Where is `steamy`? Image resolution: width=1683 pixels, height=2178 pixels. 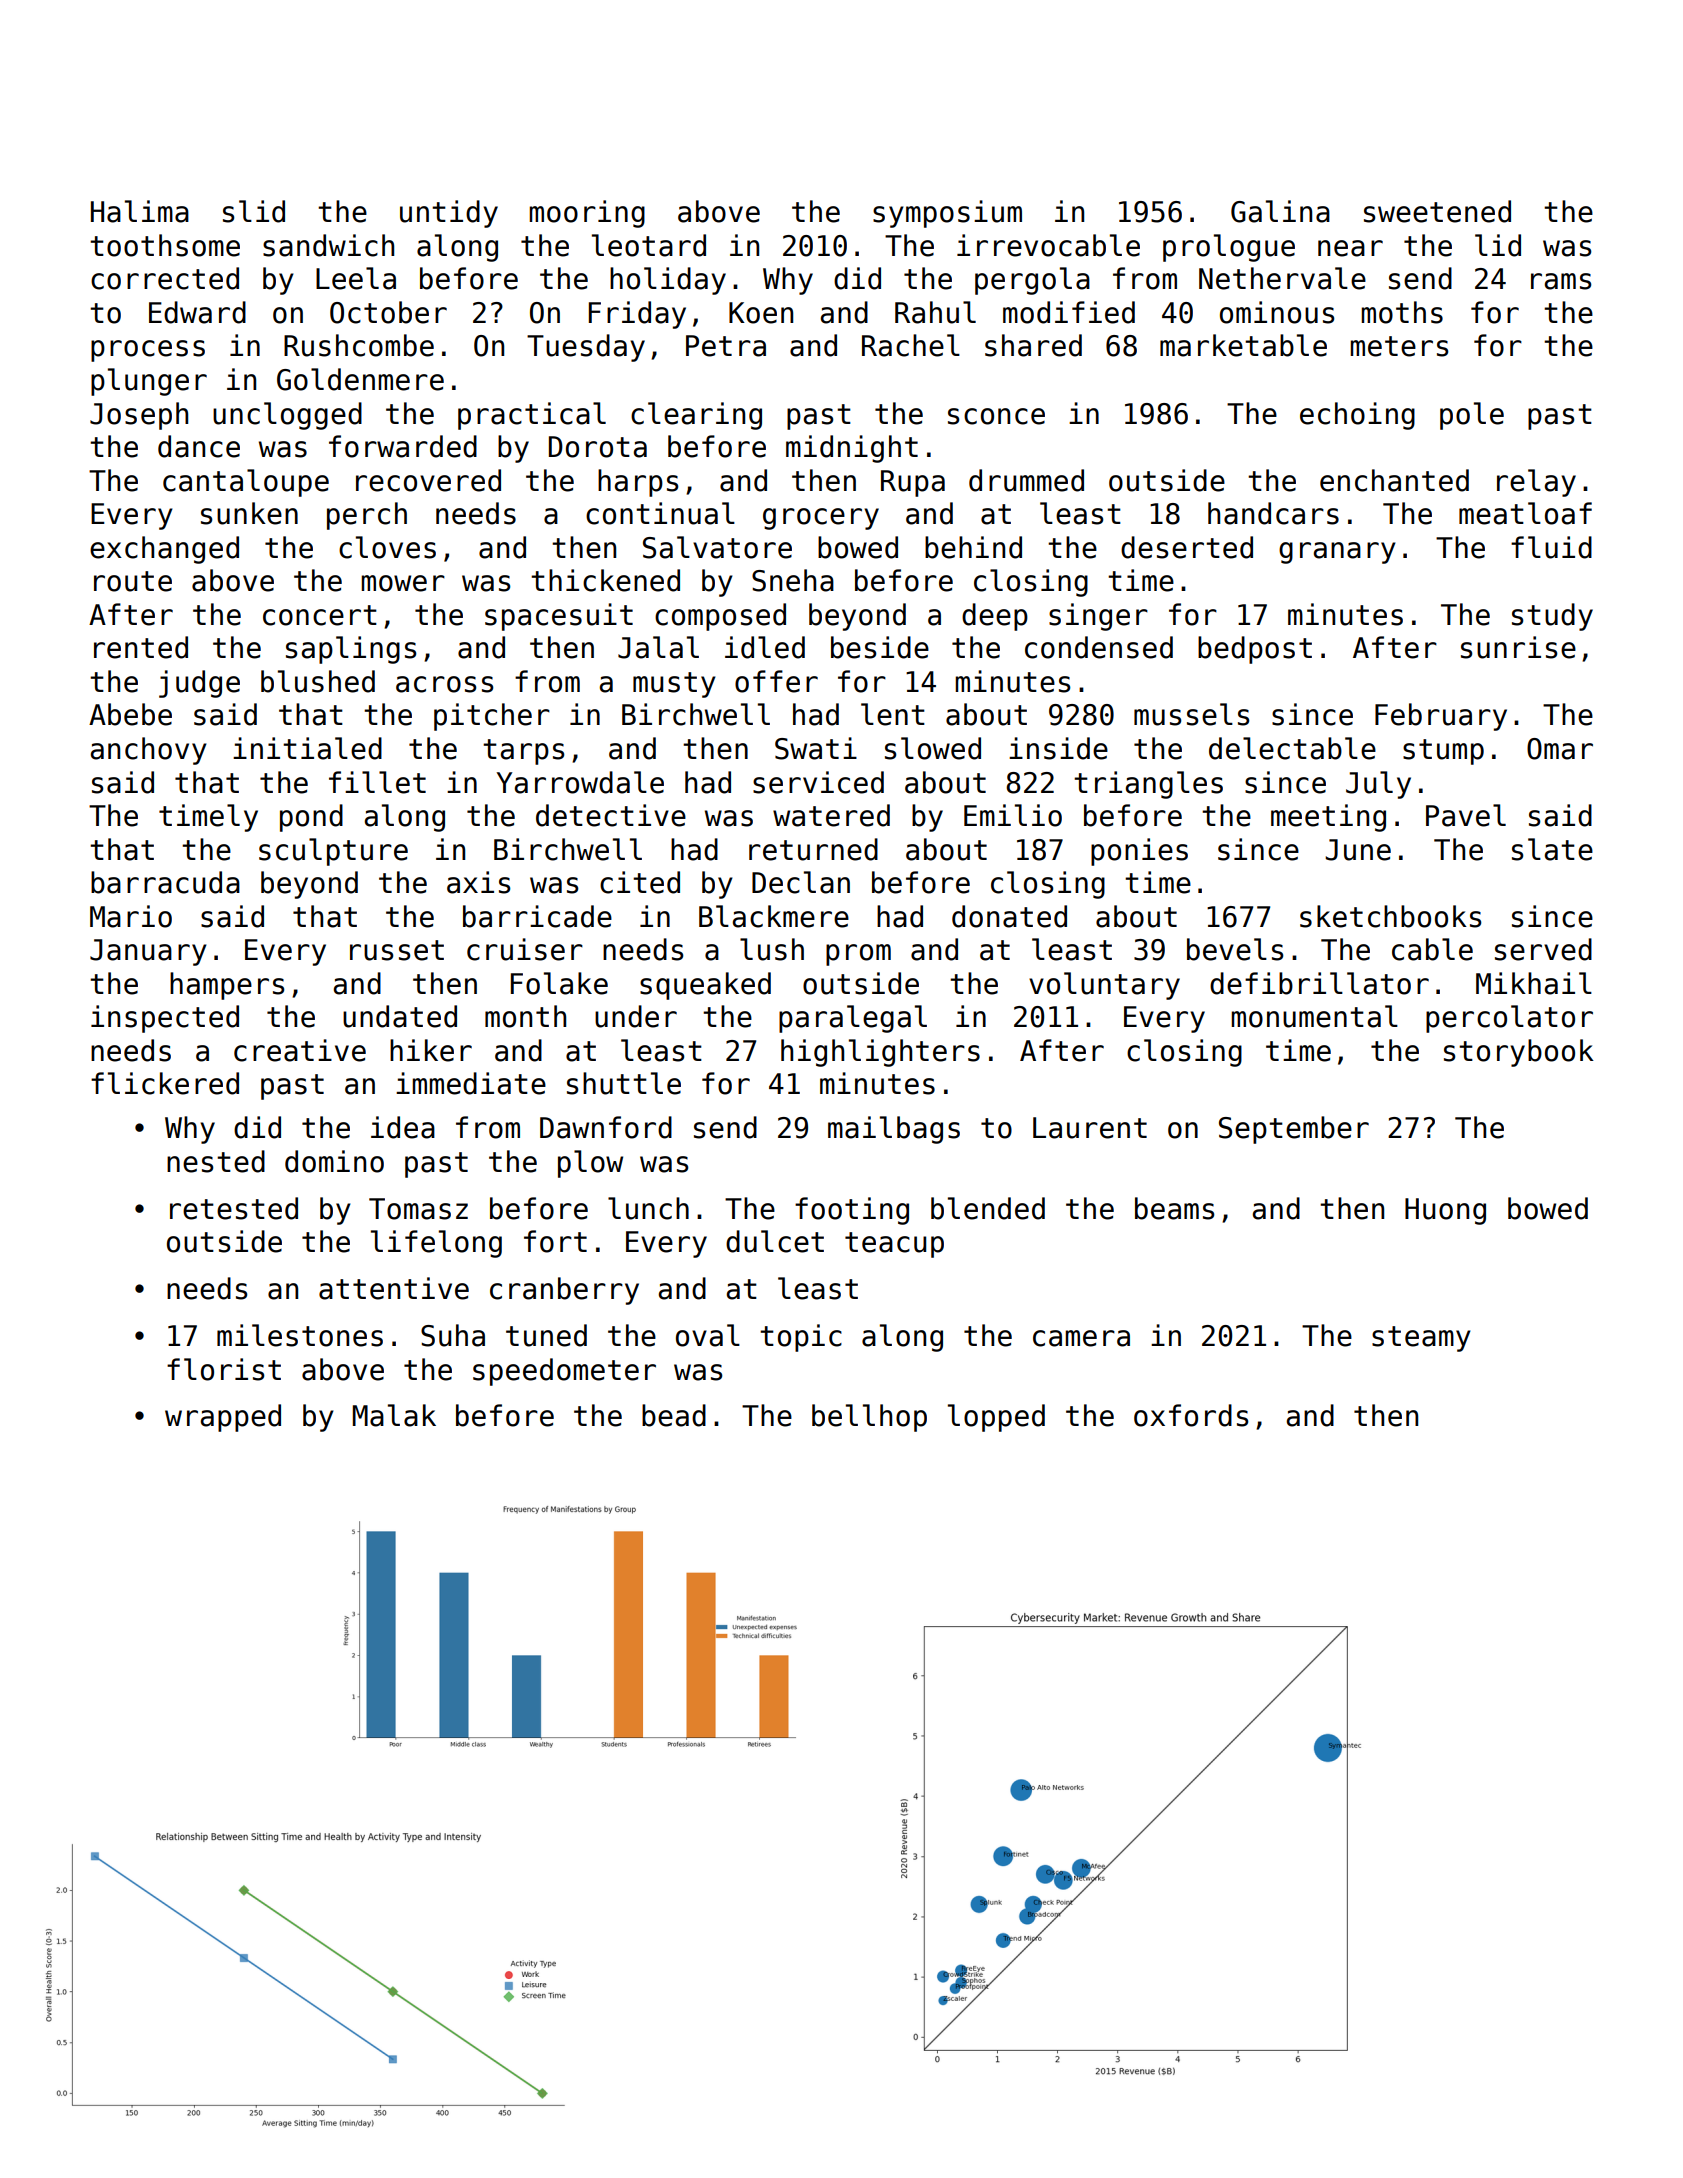
steamy is located at coordinates (1421, 1339).
